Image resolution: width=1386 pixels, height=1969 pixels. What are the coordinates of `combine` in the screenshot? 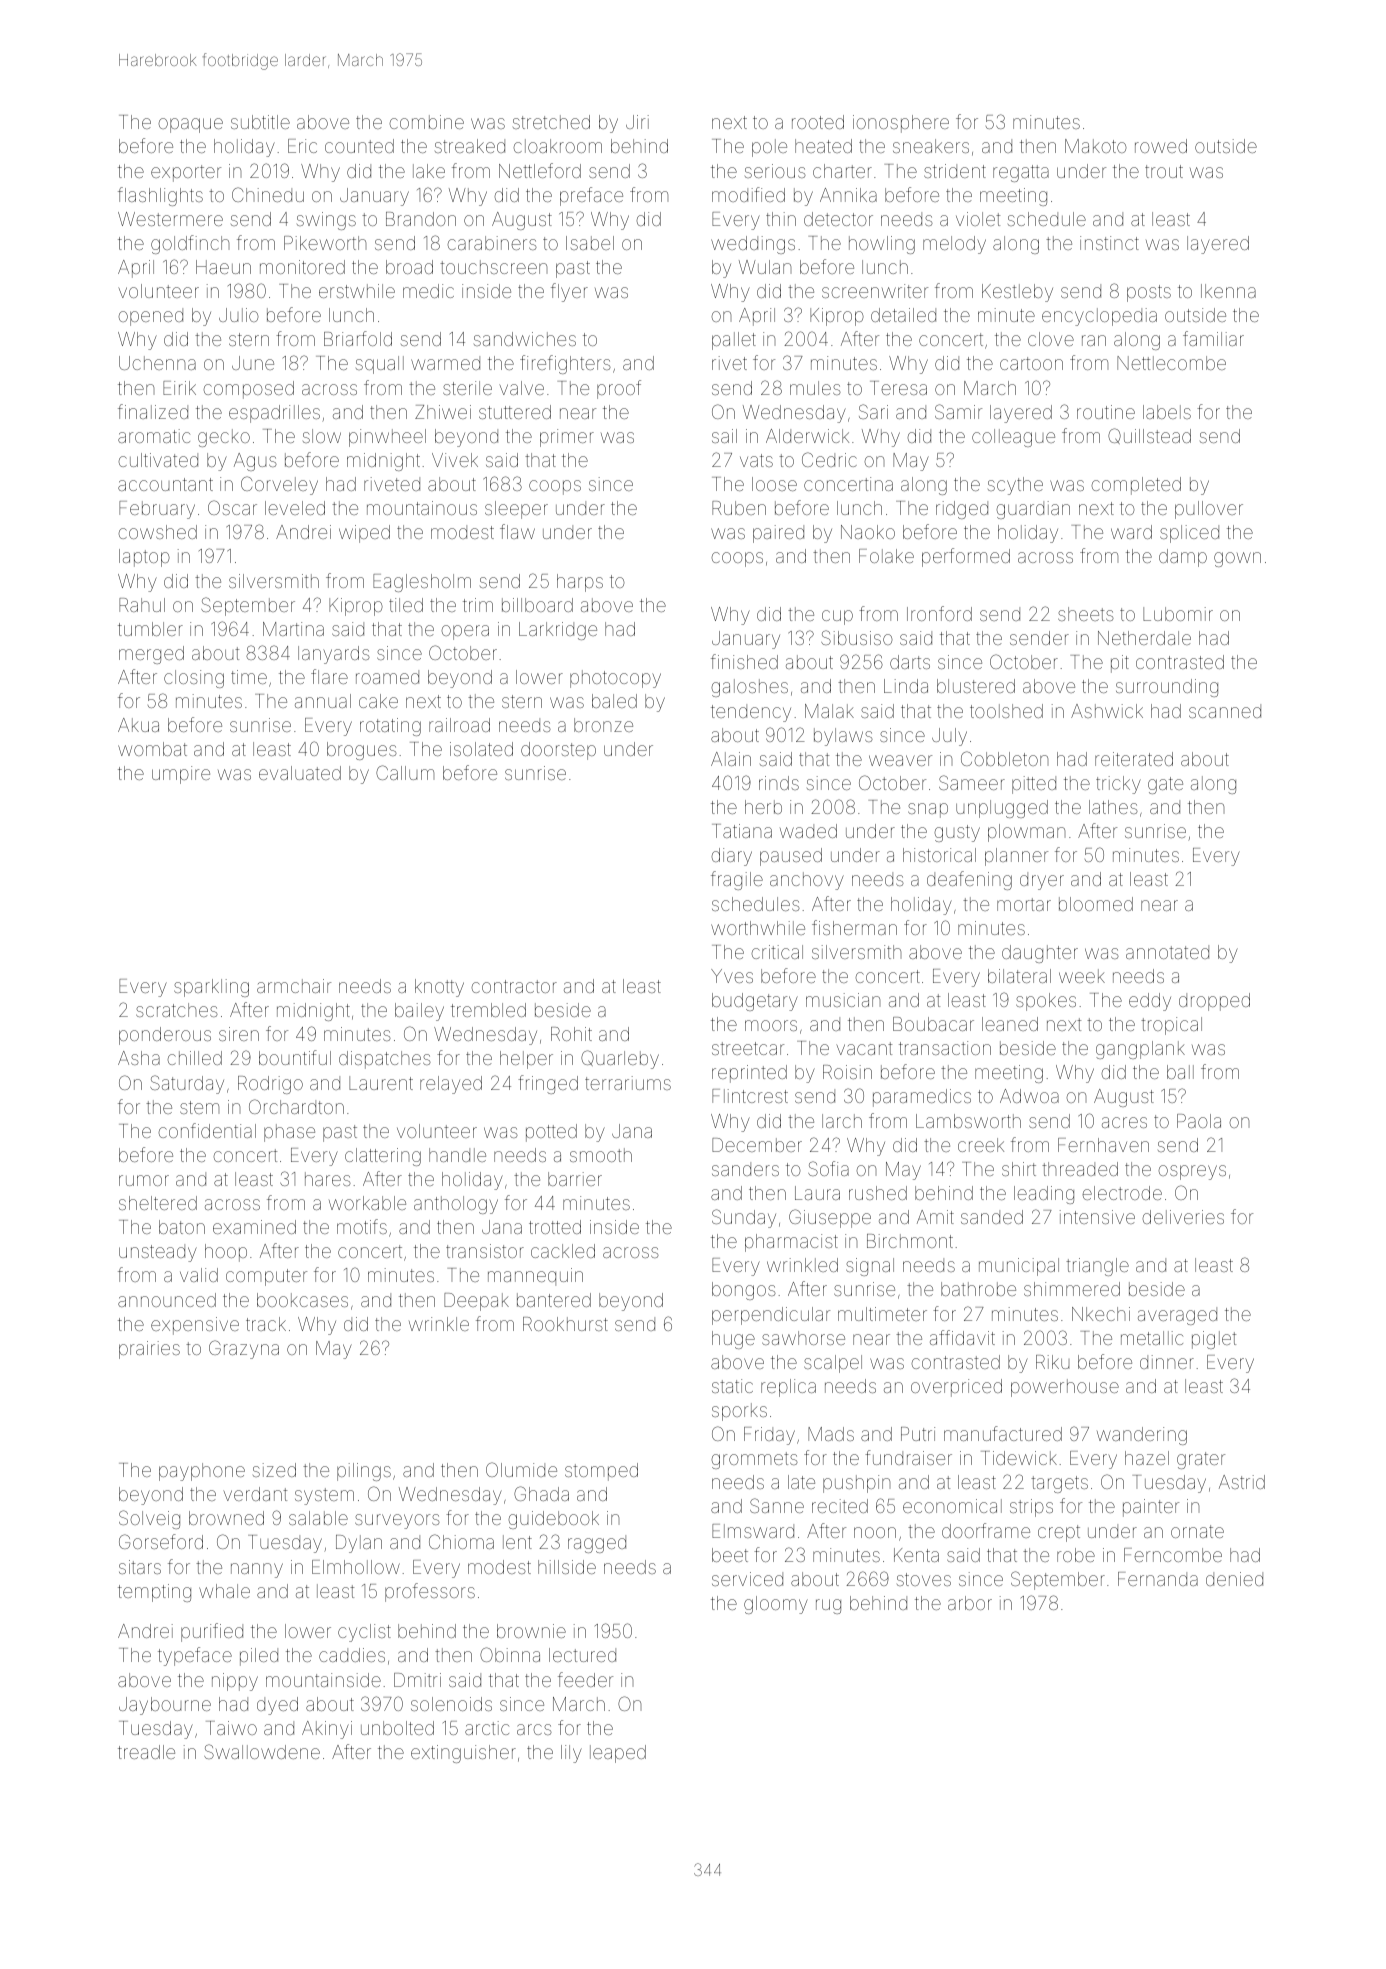 It's located at (426, 122).
